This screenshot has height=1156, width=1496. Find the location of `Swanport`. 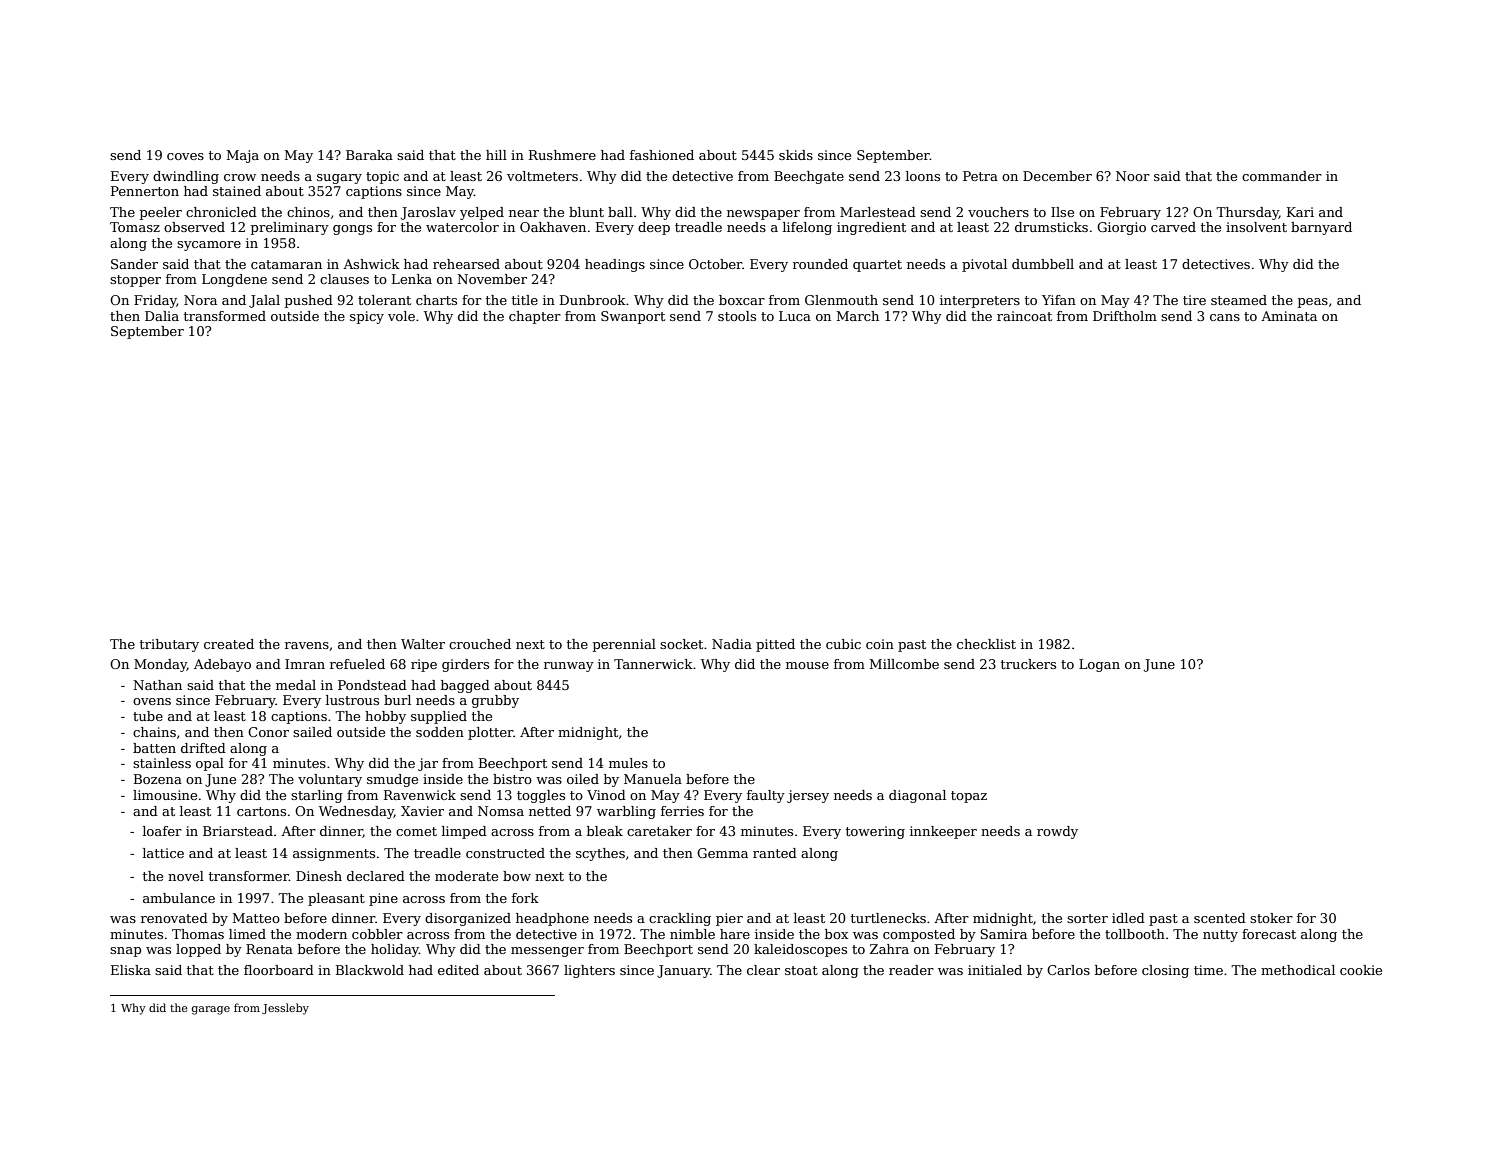

Swanport is located at coordinates (633, 317).
